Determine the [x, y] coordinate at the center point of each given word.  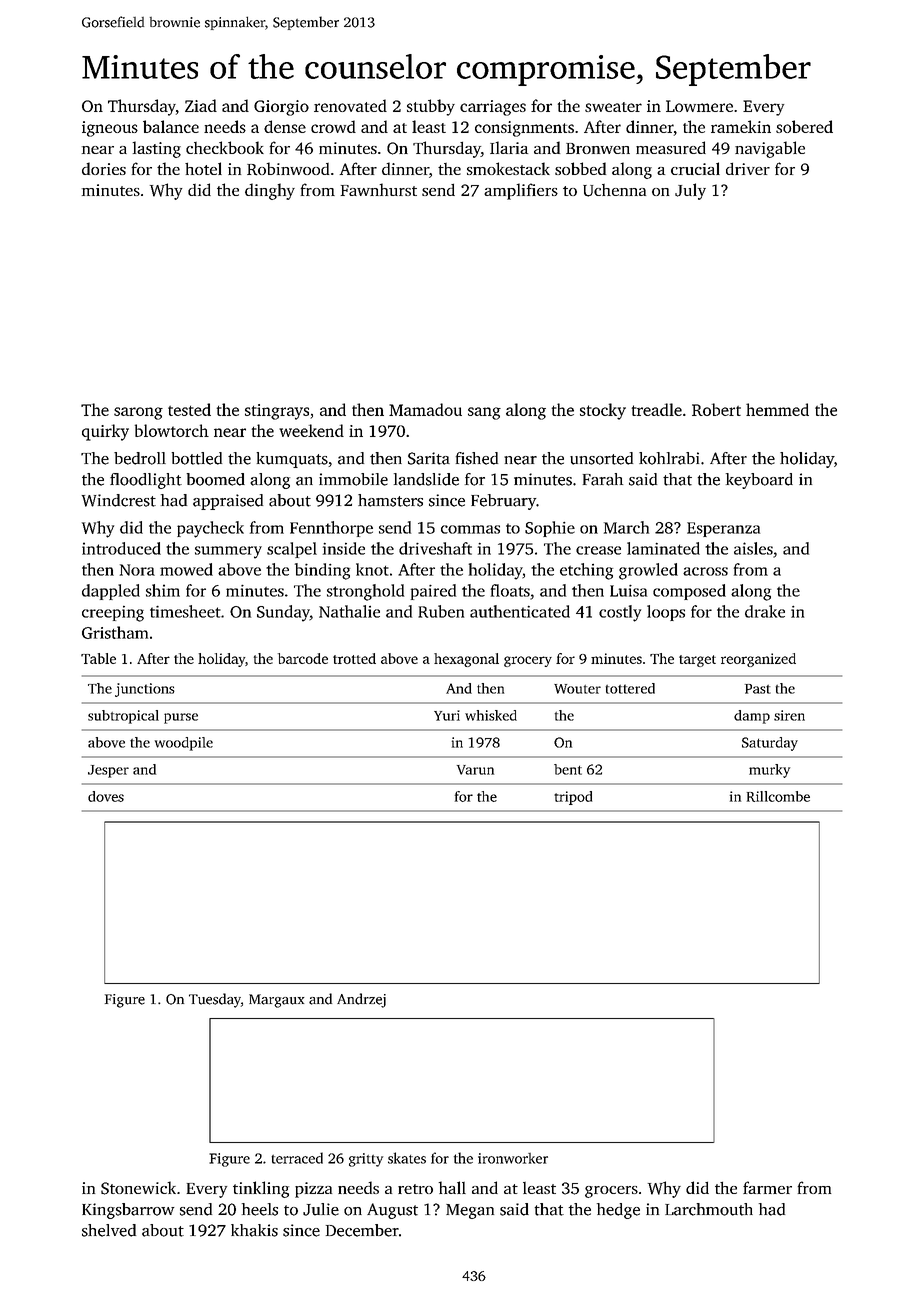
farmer [767, 1187]
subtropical [123, 717]
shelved [109, 1230]
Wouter [577, 689]
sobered [804, 126]
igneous [110, 129]
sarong [138, 413]
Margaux [276, 1001]
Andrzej [361, 1000]
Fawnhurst [379, 189]
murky [769, 771]
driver [748, 169]
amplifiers [521, 191]
